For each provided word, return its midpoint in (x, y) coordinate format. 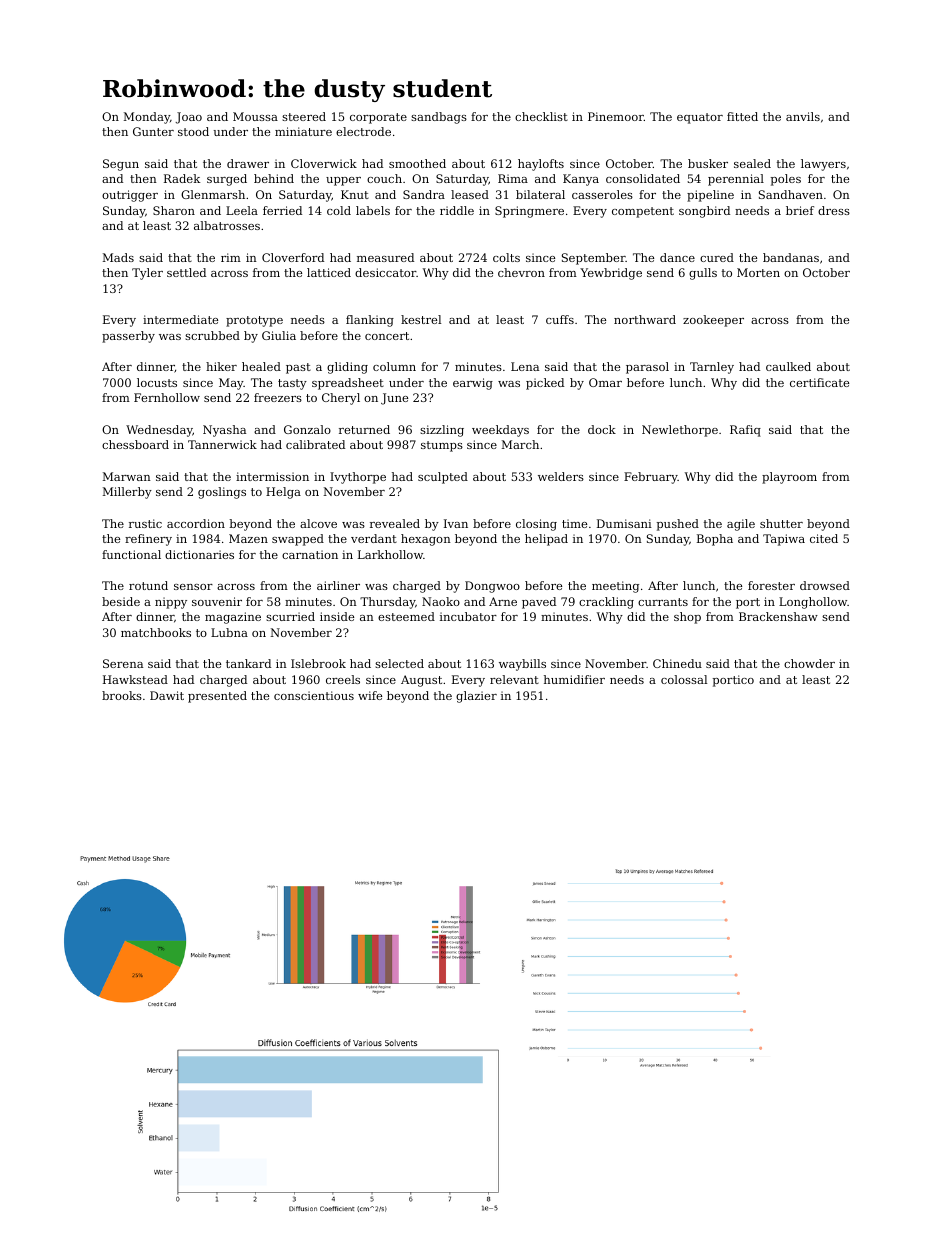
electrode (363, 131)
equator (700, 118)
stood (193, 131)
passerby (128, 337)
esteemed (406, 616)
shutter (781, 523)
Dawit (167, 695)
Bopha (715, 540)
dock (602, 429)
